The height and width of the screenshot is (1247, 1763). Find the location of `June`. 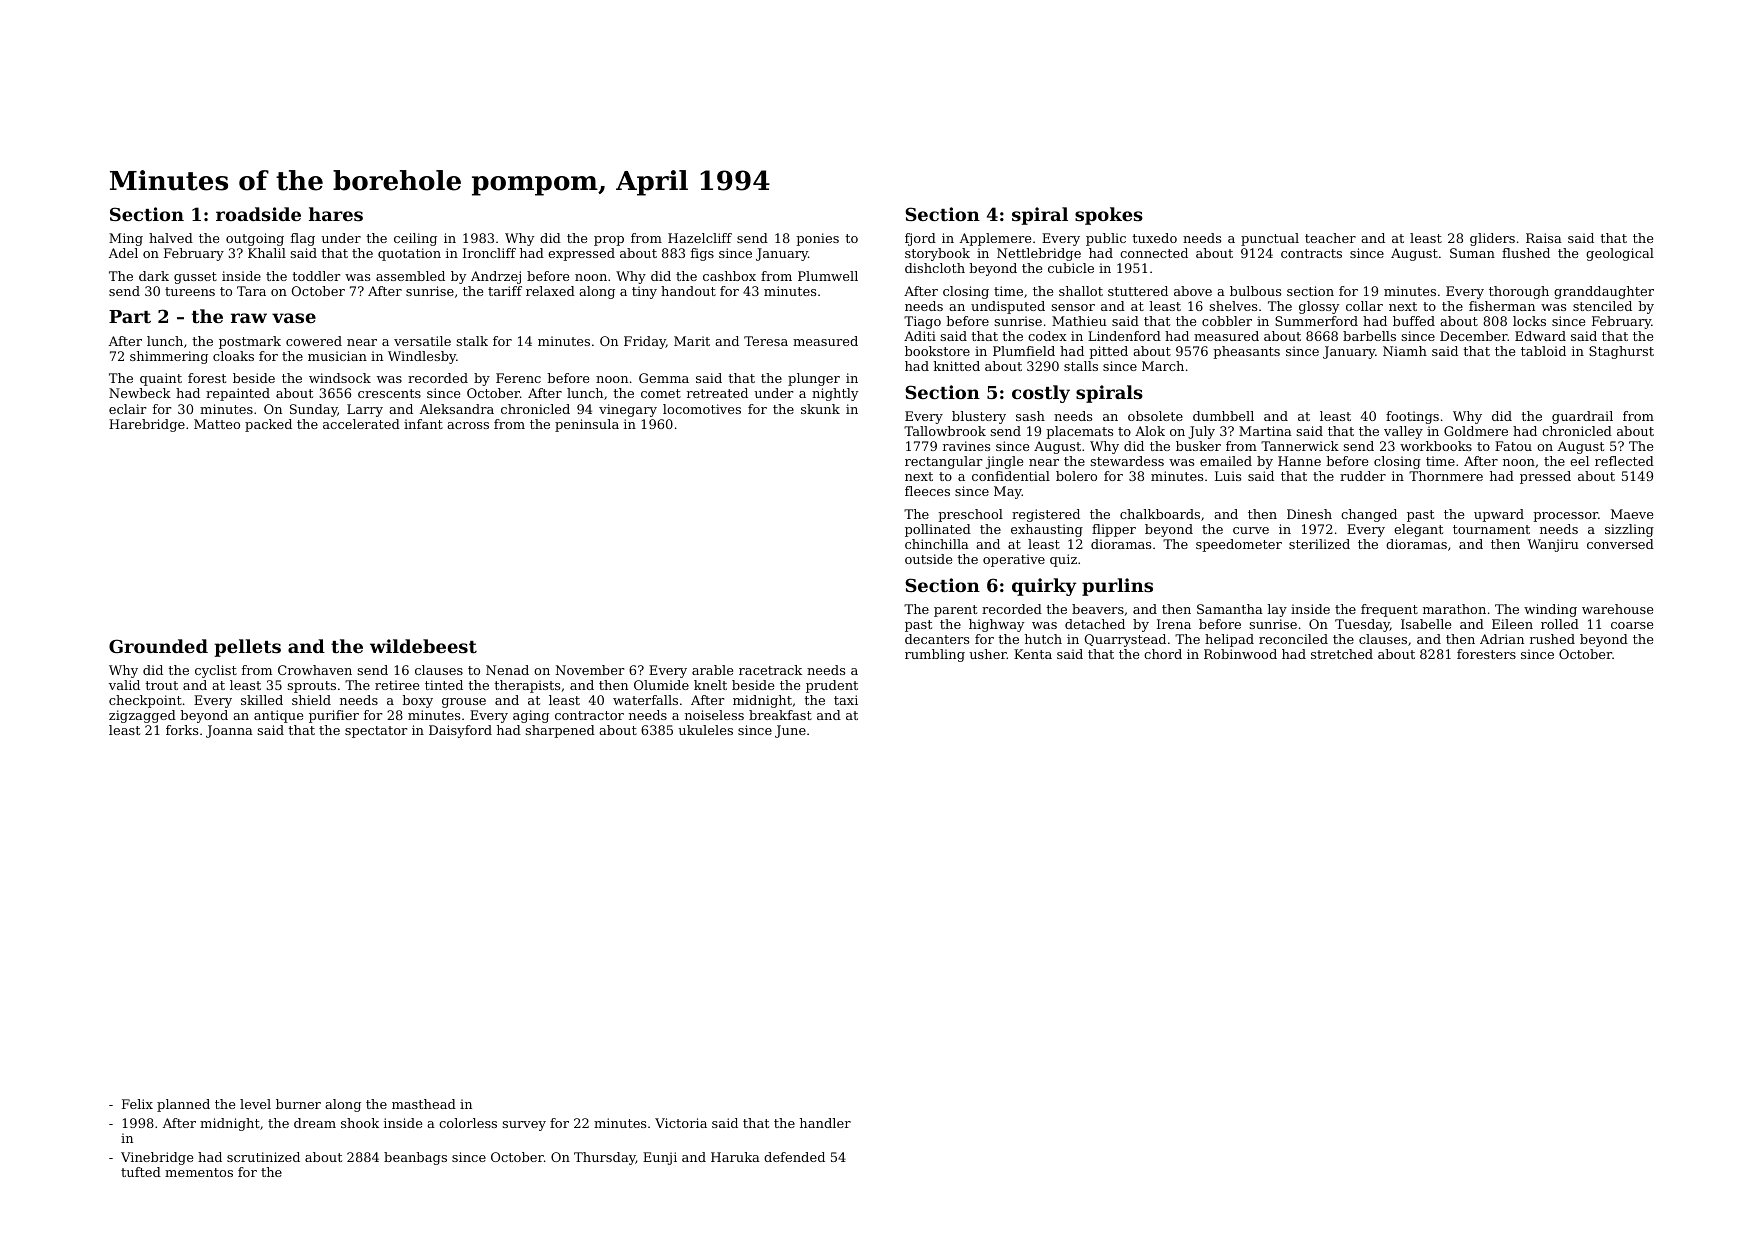

June is located at coordinates (790, 731).
